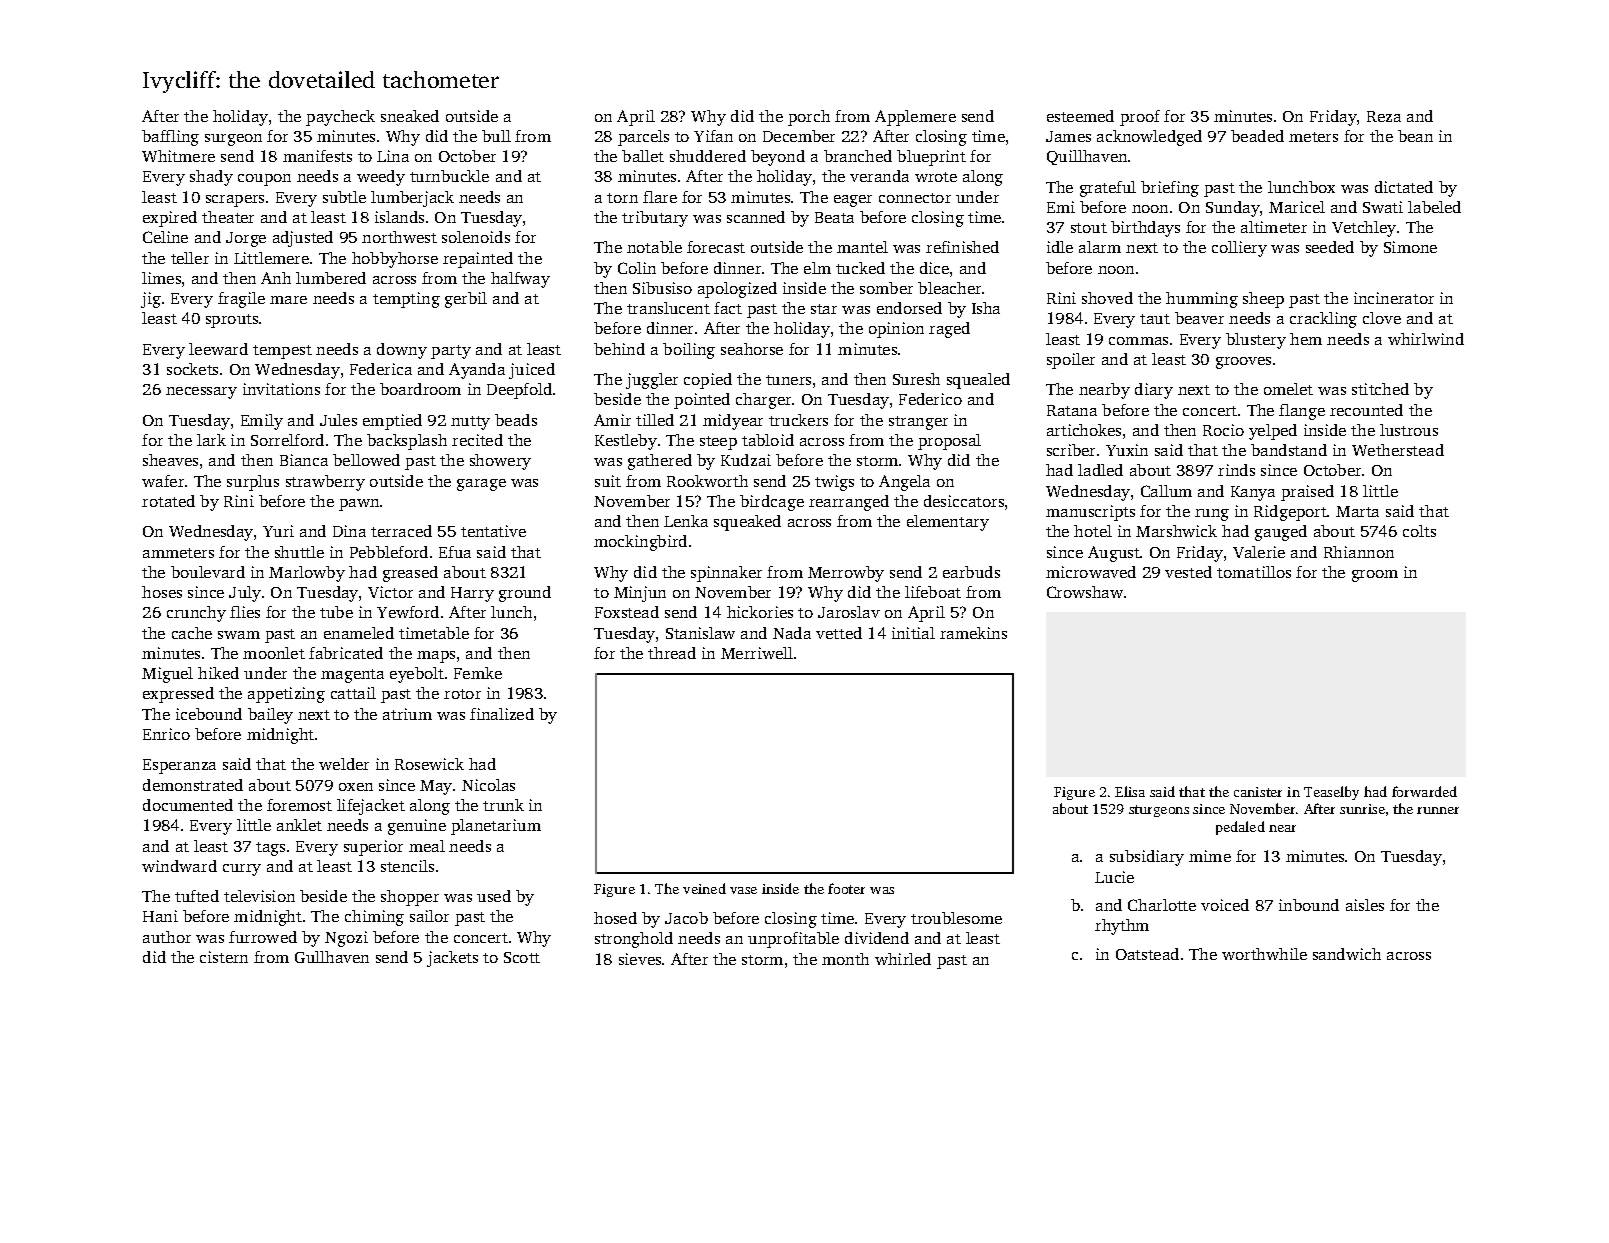 This document has height=1243, width=1609. What do you see at coordinates (640, 959) in the document?
I see `sieves` at bounding box center [640, 959].
